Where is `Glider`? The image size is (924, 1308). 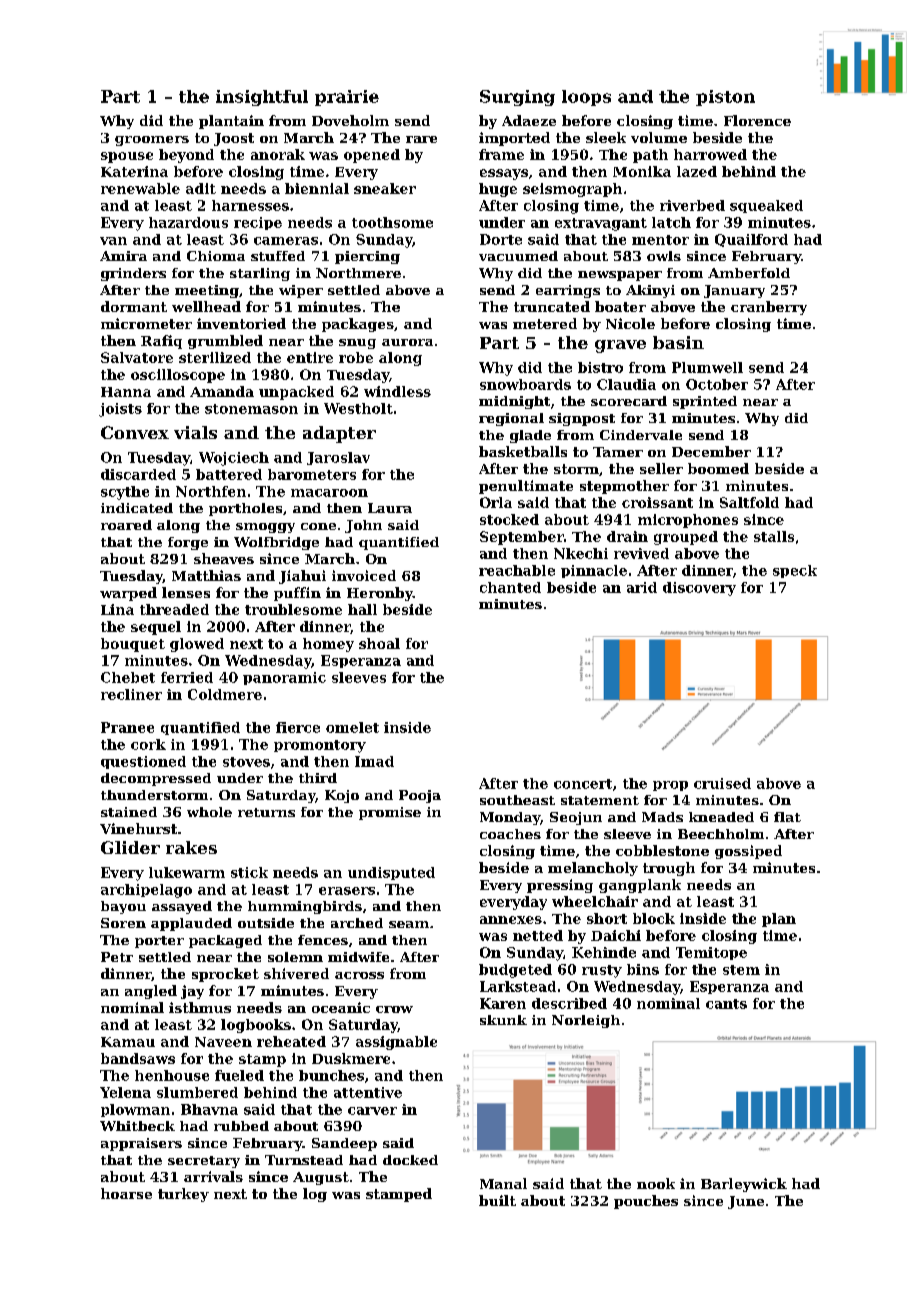 Glider is located at coordinates (130, 847).
